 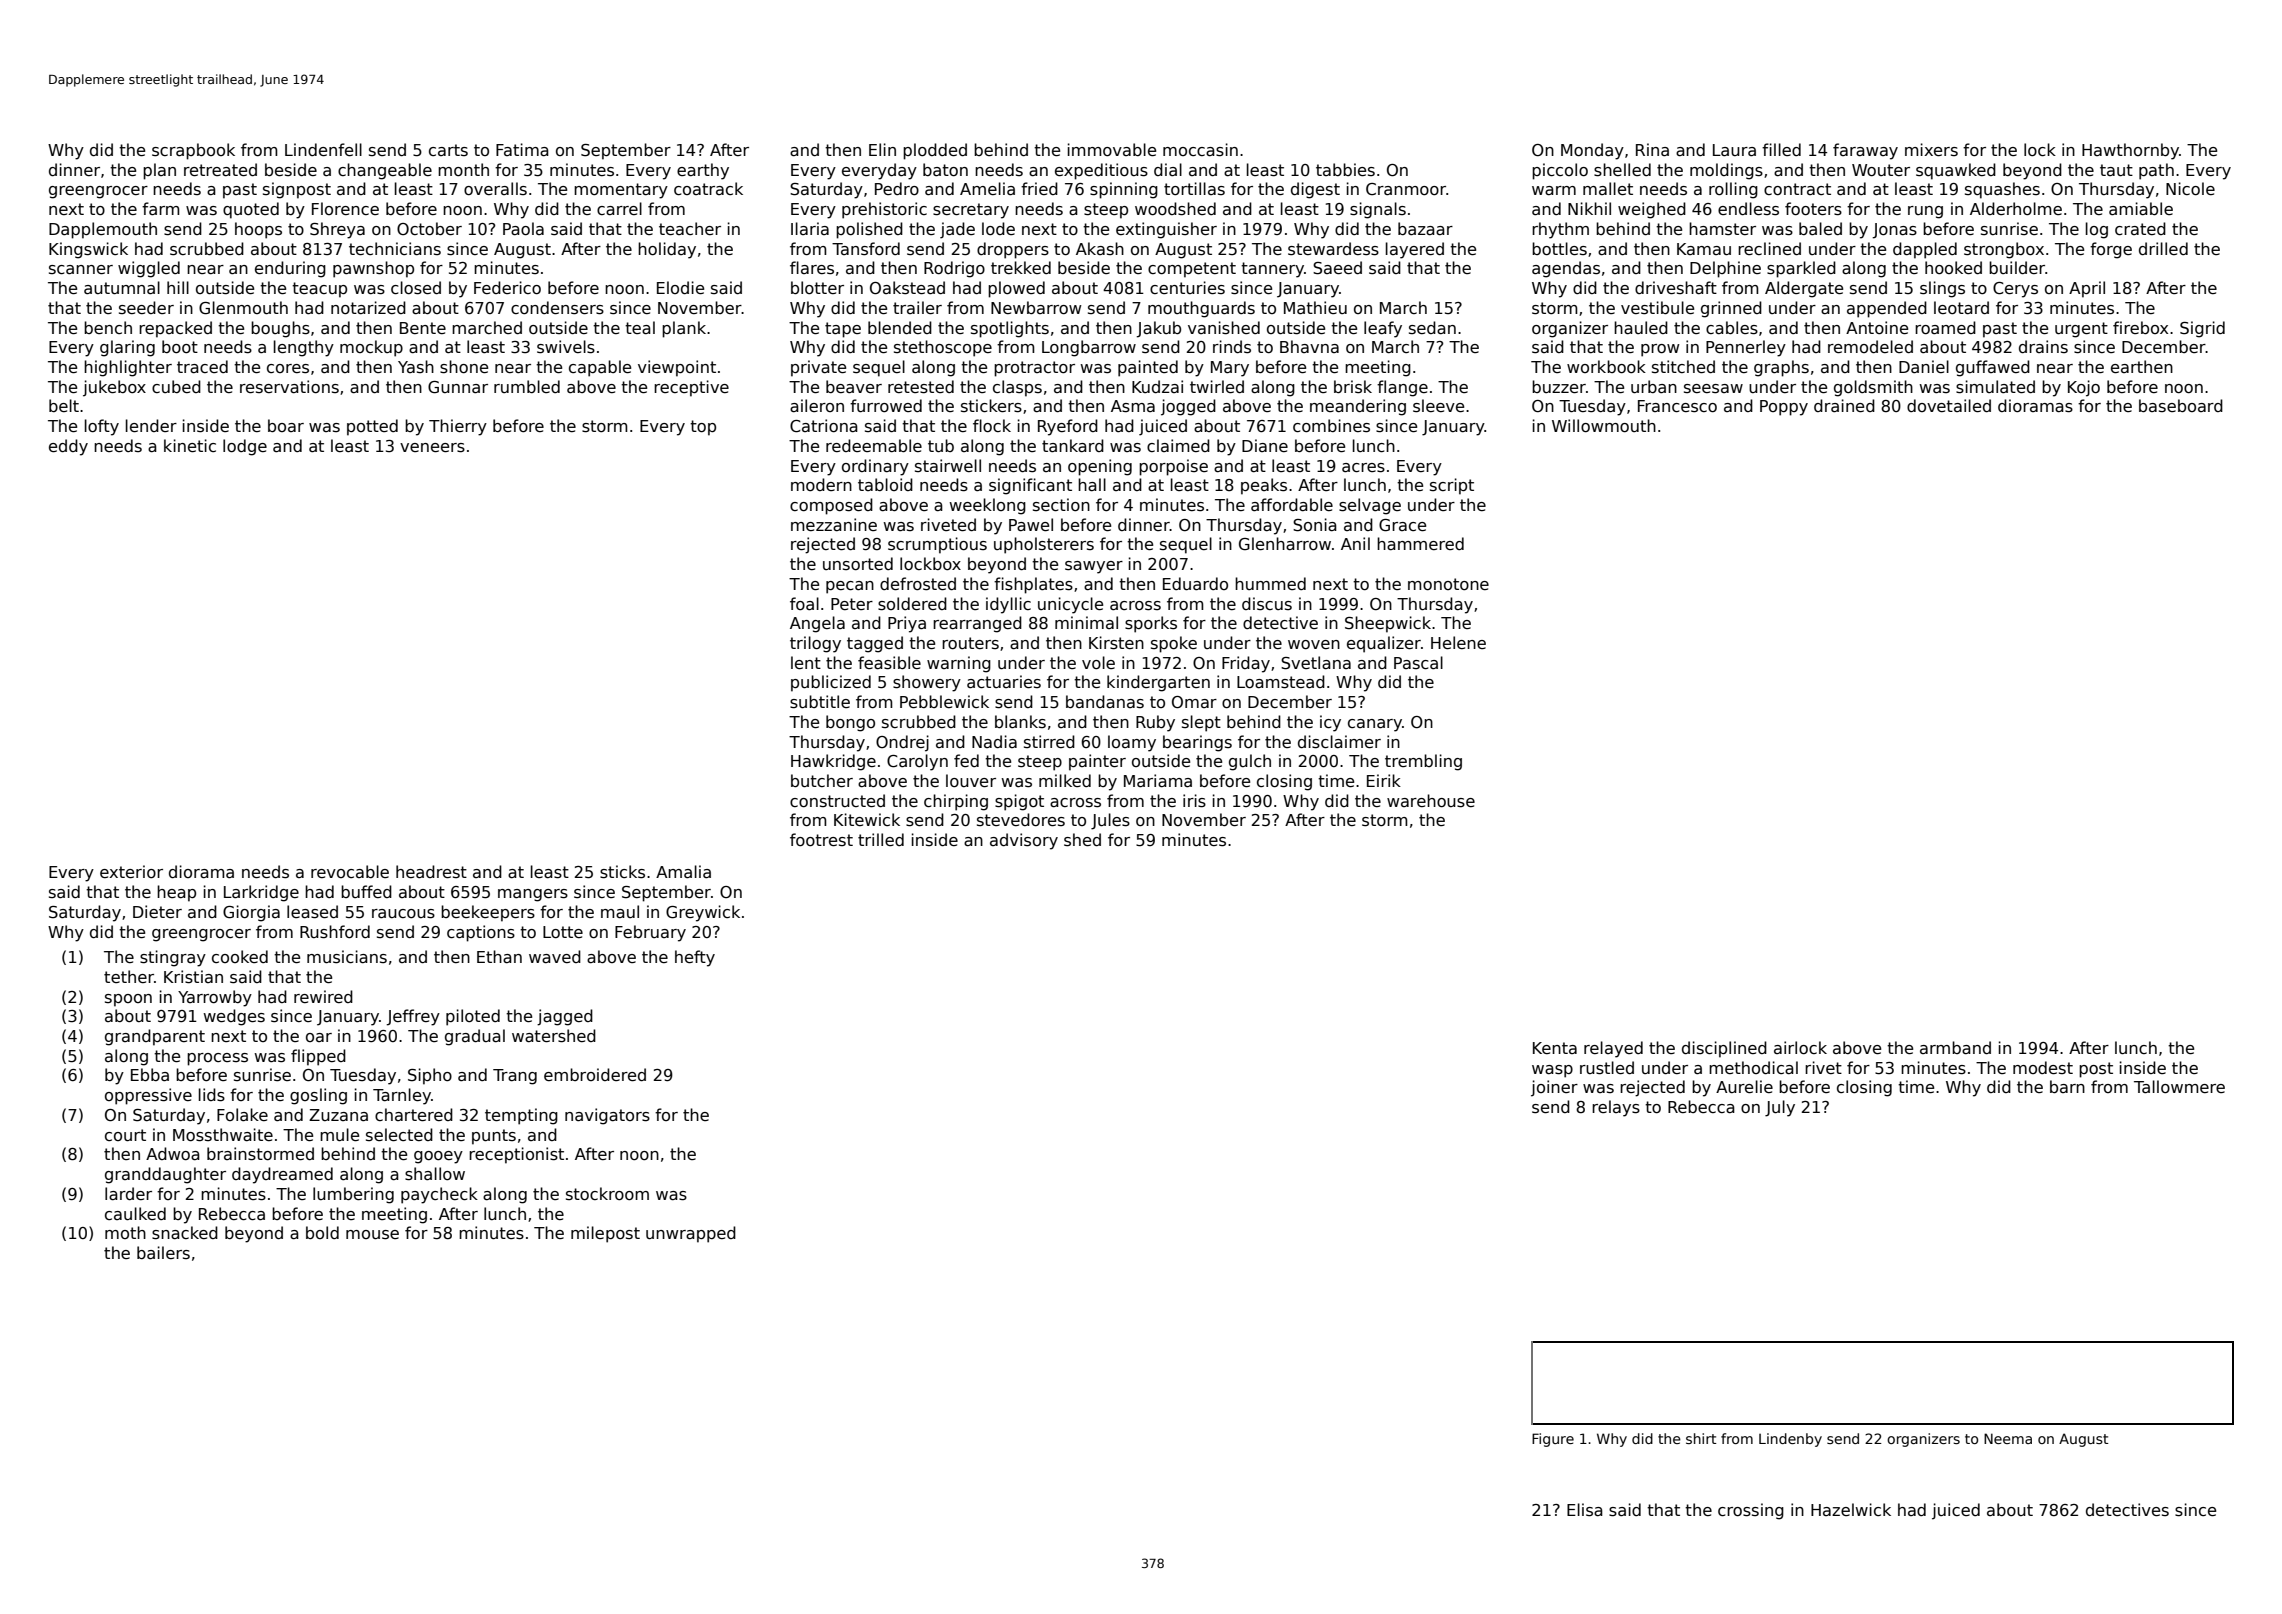 What do you see at coordinates (918, 584) in the image?
I see `defrosted` at bounding box center [918, 584].
